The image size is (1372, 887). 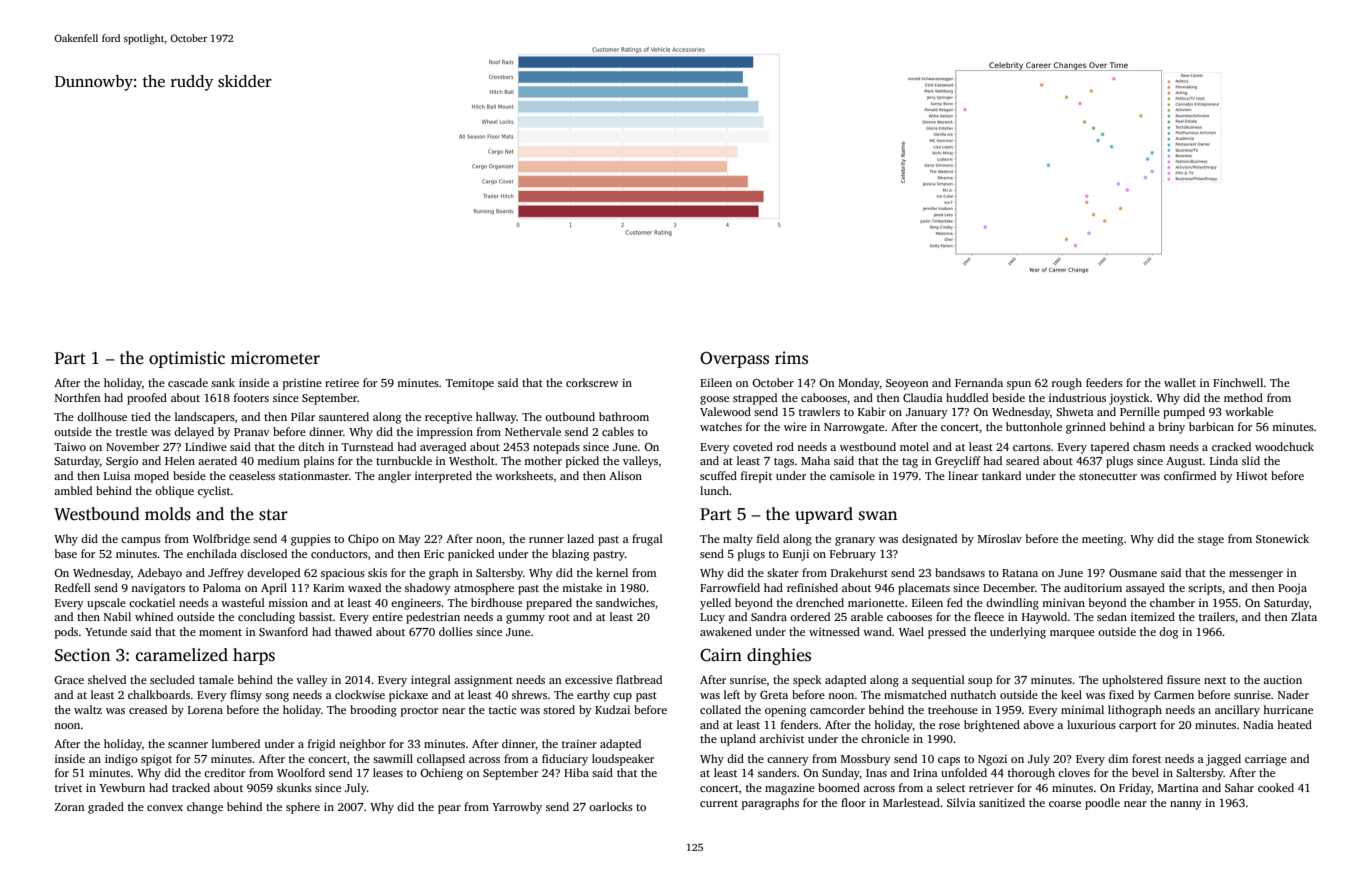 I want to click on current, so click(x=719, y=803).
